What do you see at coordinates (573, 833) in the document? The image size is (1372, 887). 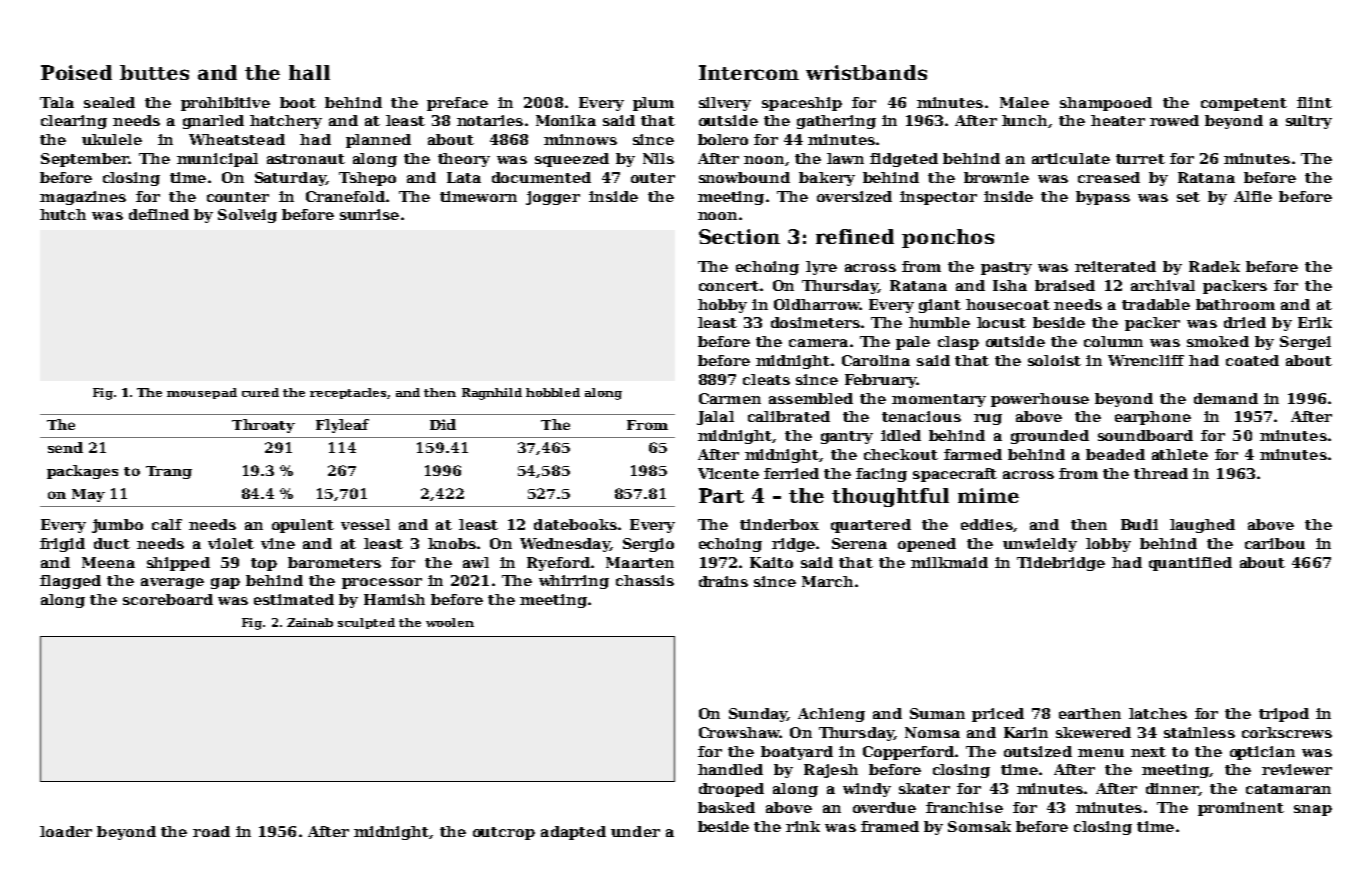 I see `adapted` at bounding box center [573, 833].
